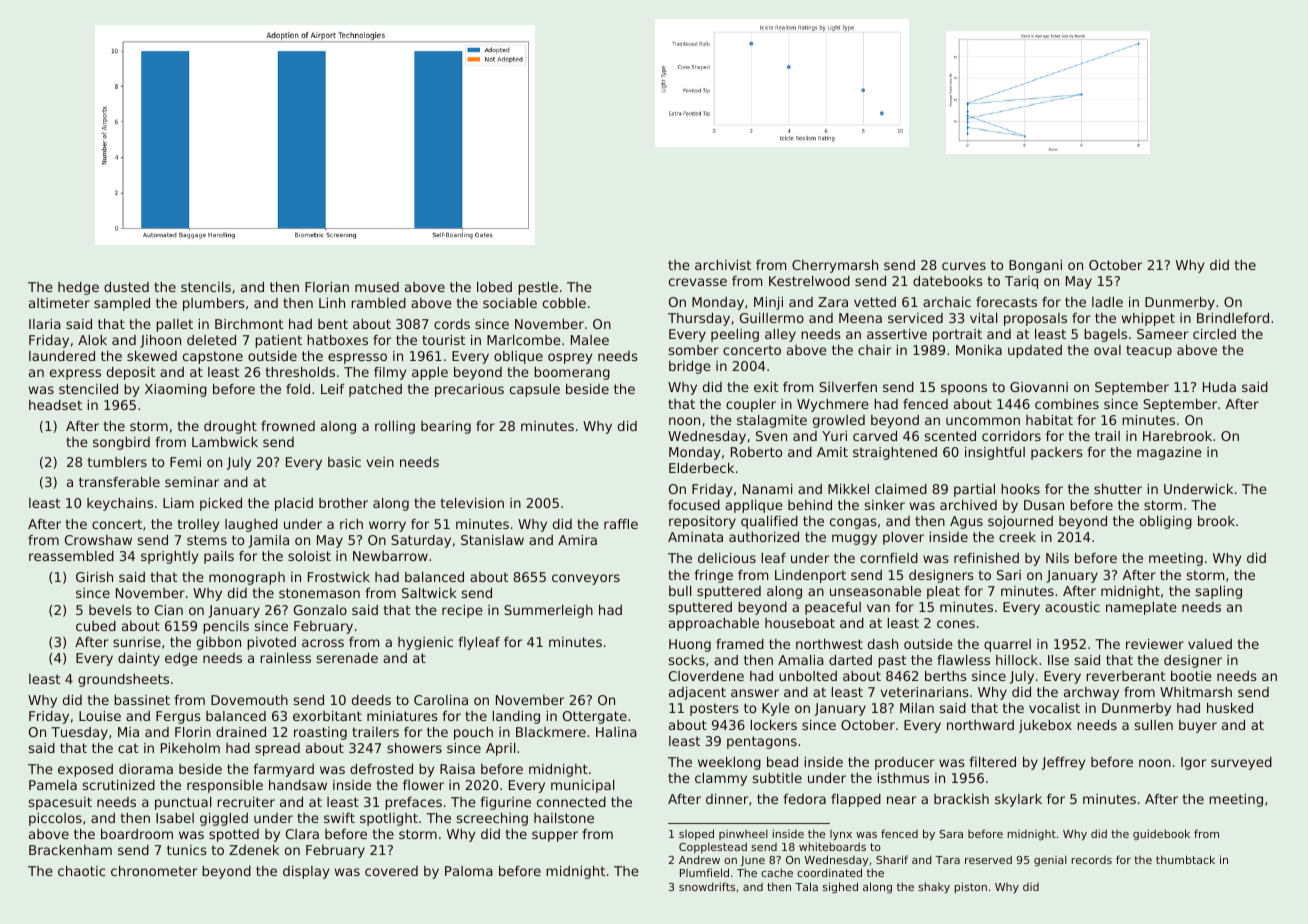 The image size is (1308, 924). What do you see at coordinates (100, 716) in the screenshot?
I see `Louise` at bounding box center [100, 716].
